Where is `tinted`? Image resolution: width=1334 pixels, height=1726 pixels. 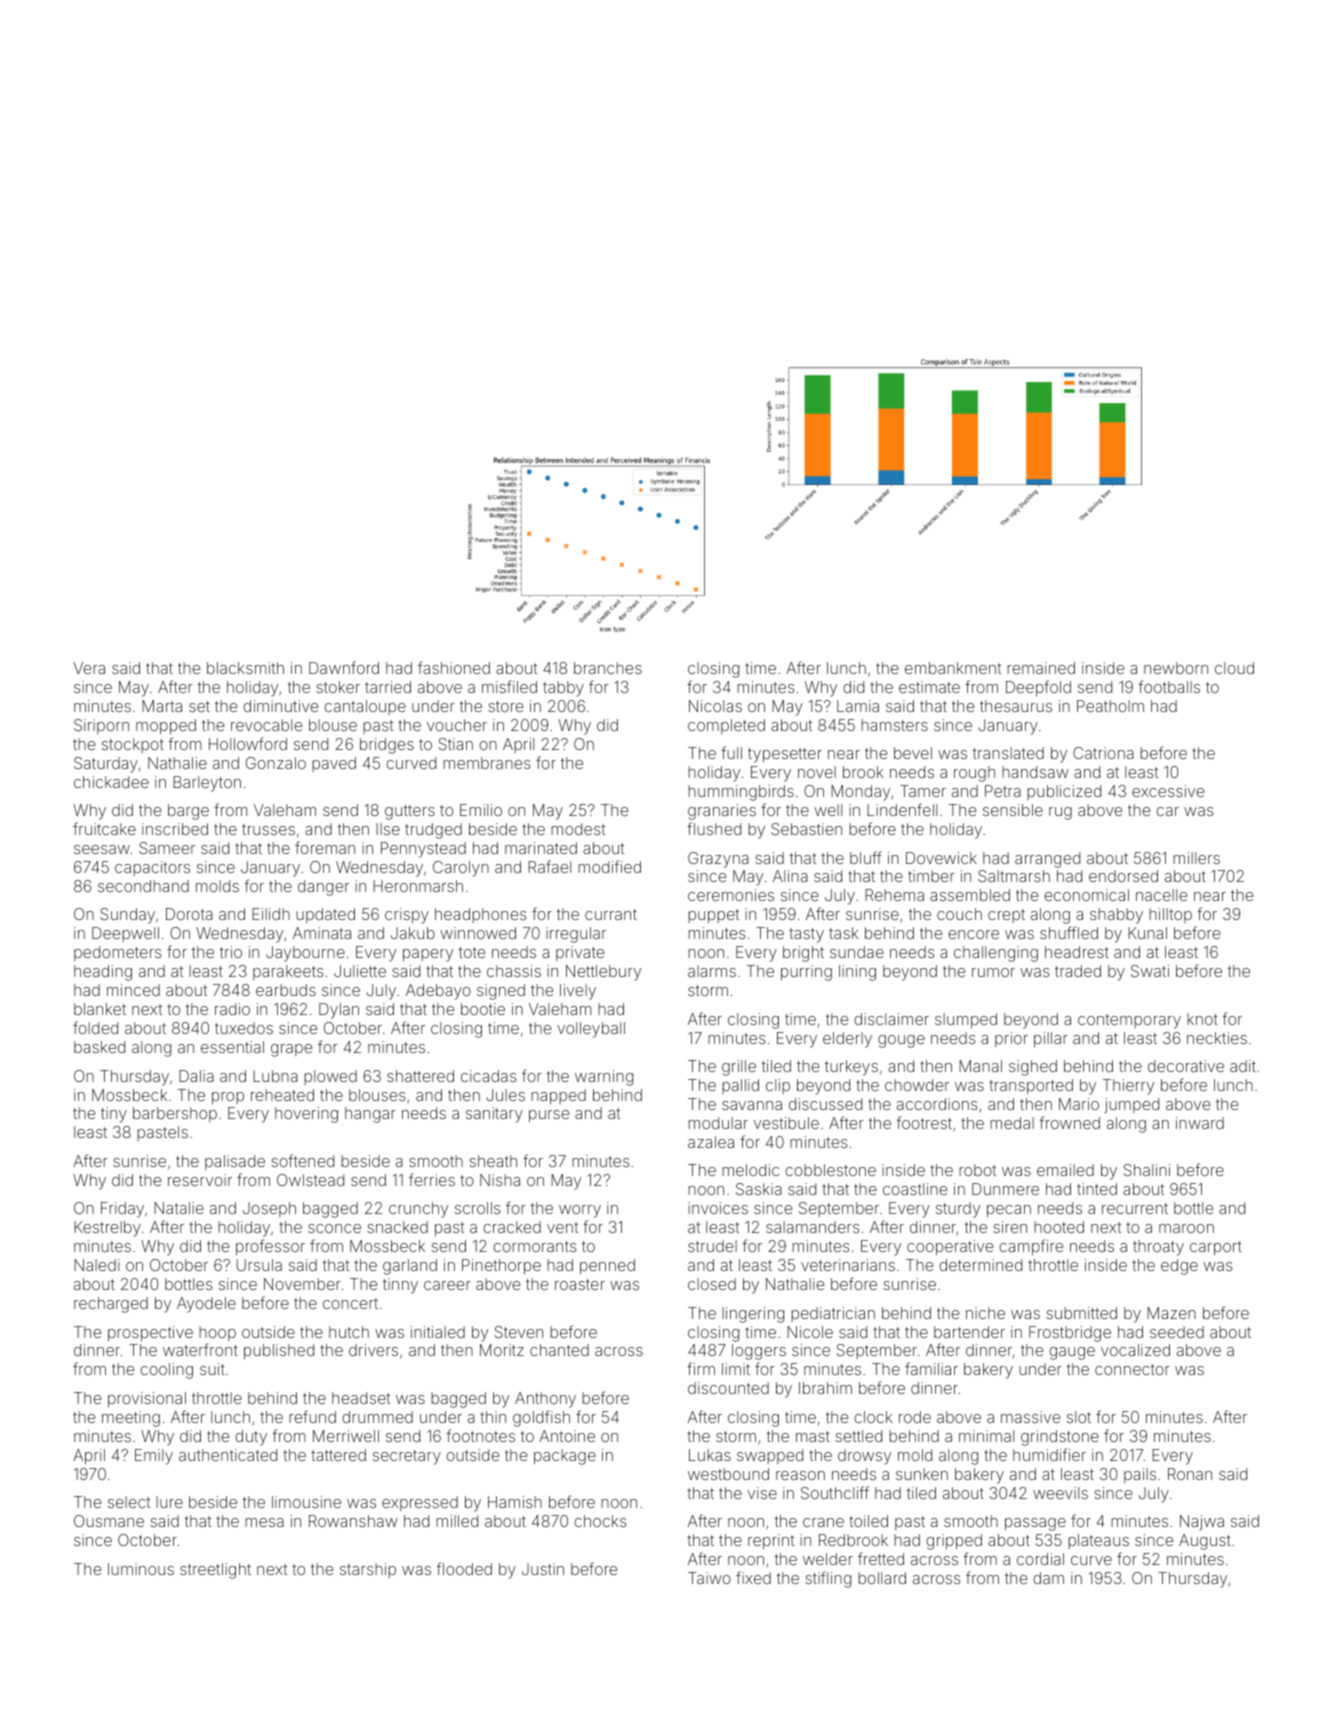 tinted is located at coordinates (1097, 1189).
